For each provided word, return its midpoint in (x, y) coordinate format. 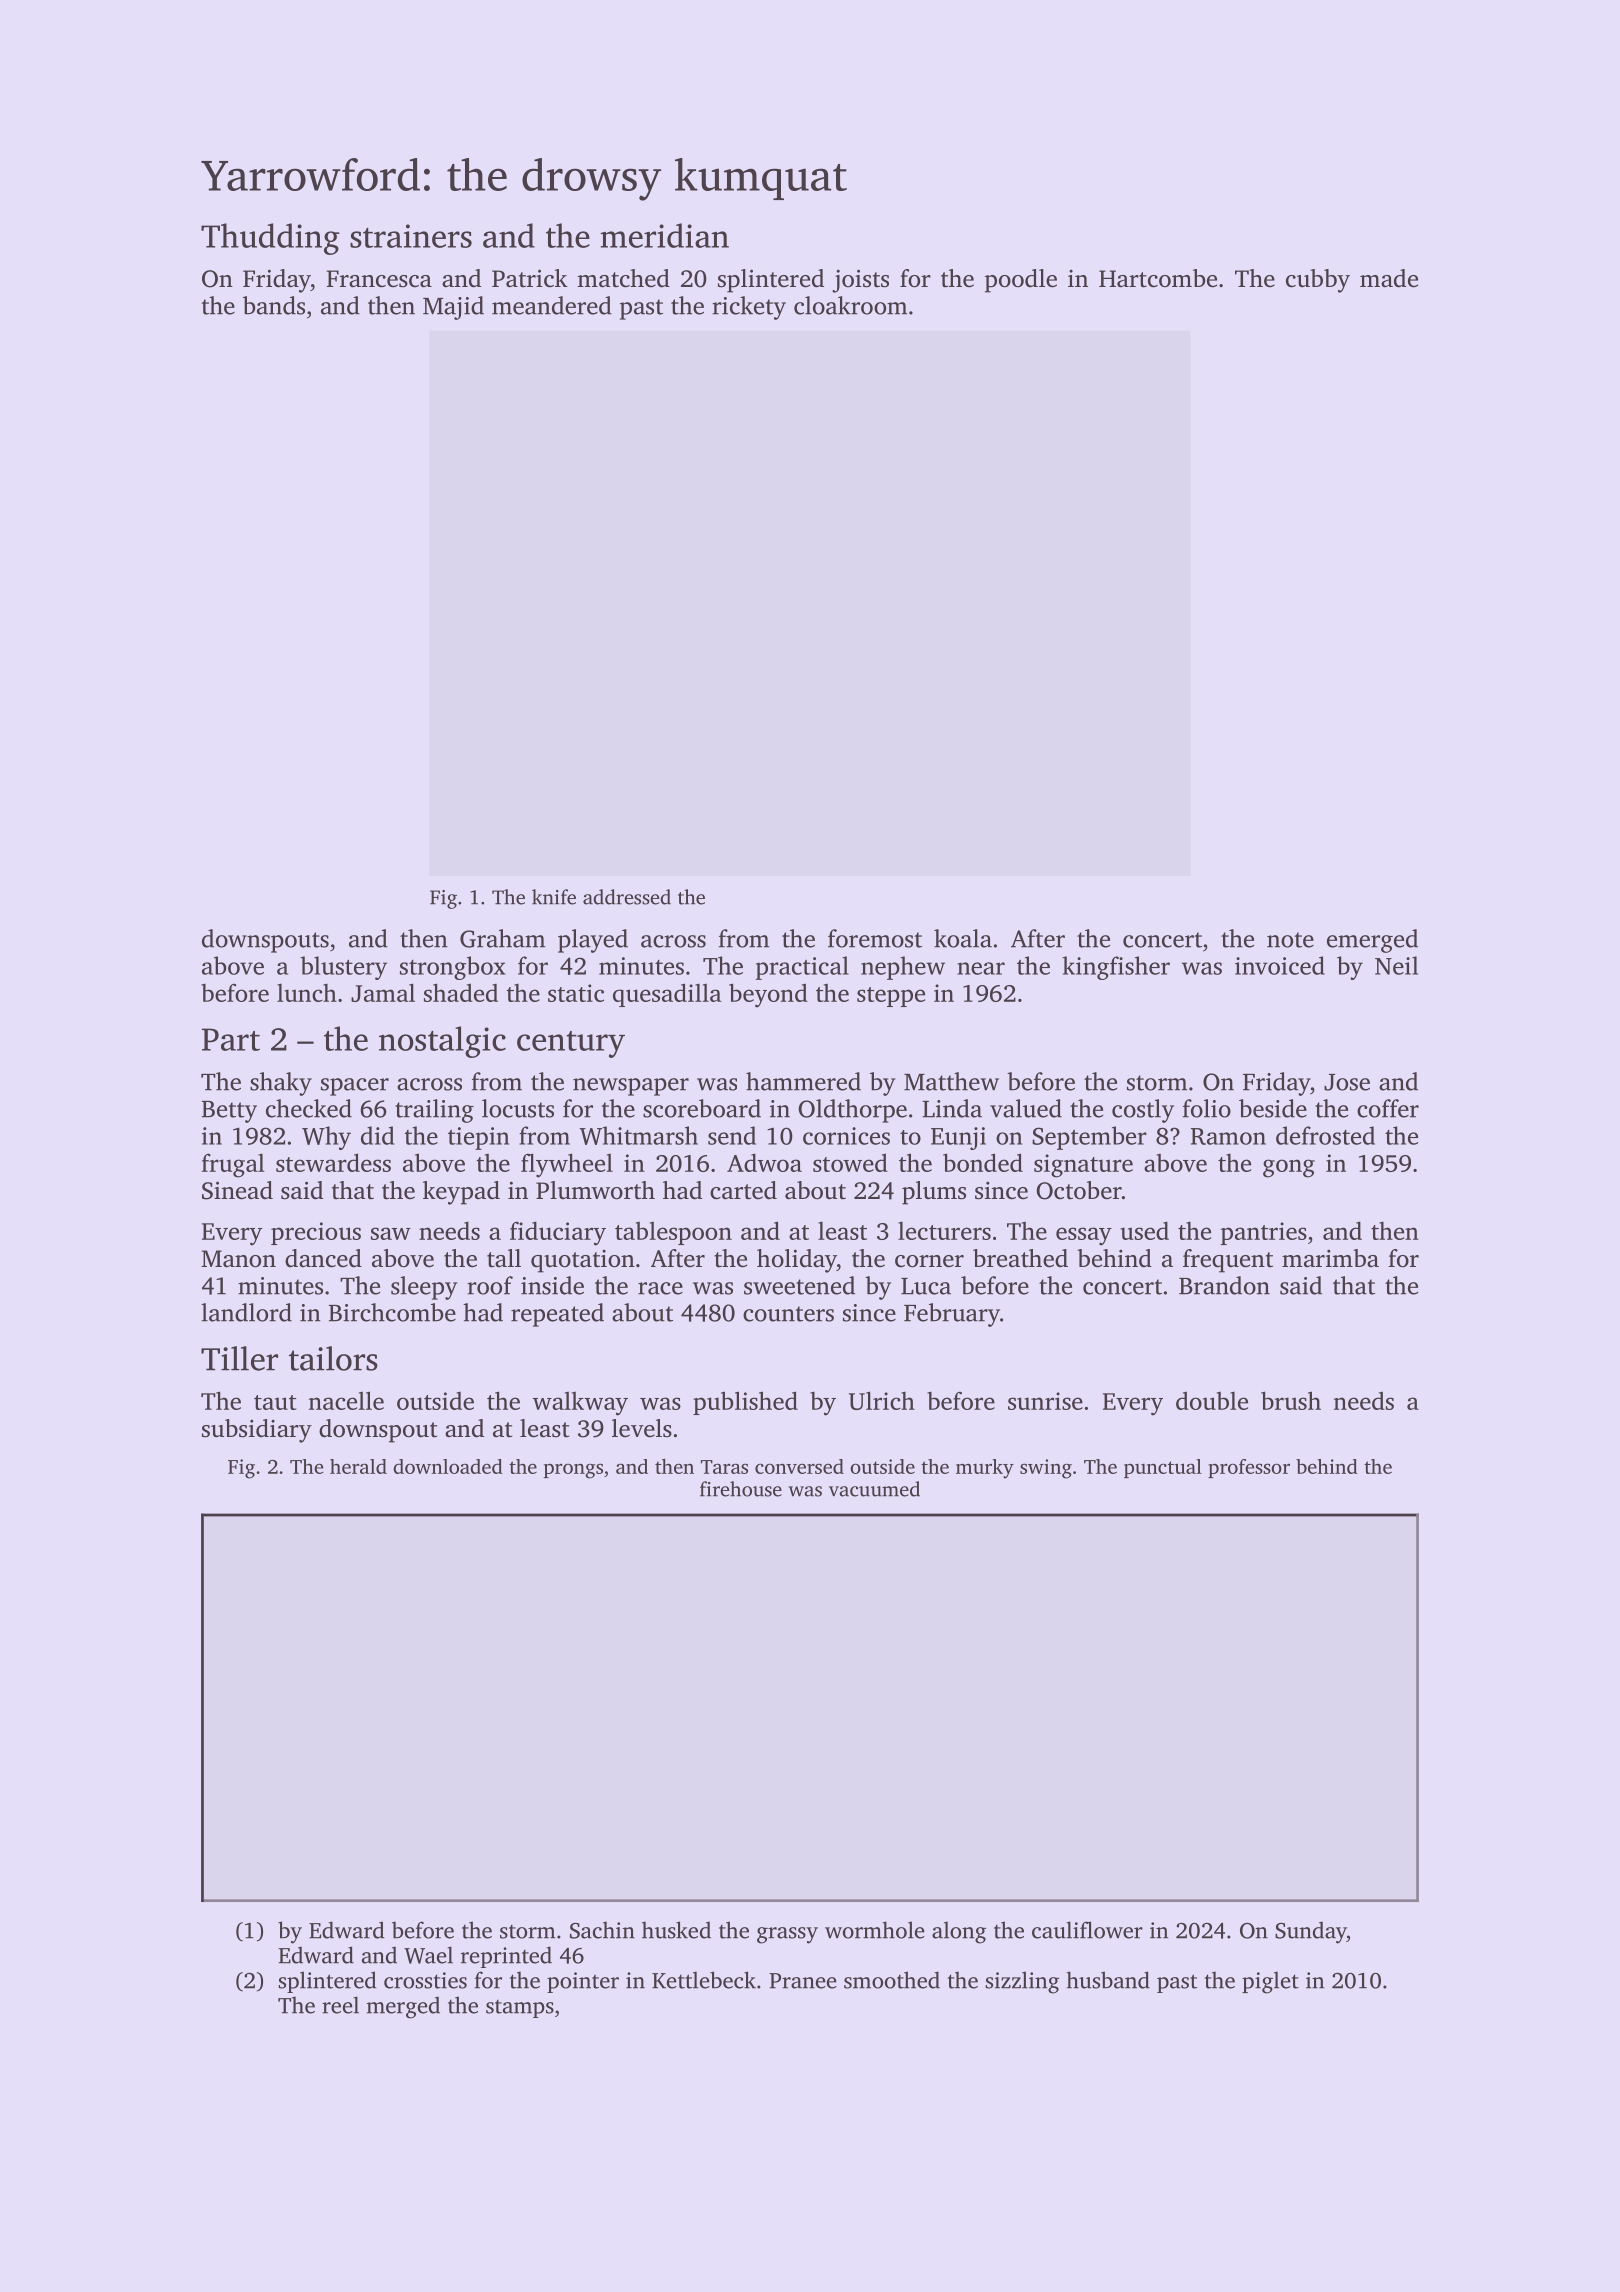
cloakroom (850, 305)
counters (788, 1314)
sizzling (1022, 1982)
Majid (453, 308)
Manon (238, 1259)
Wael (428, 1955)
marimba (1330, 1258)
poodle (1021, 281)
